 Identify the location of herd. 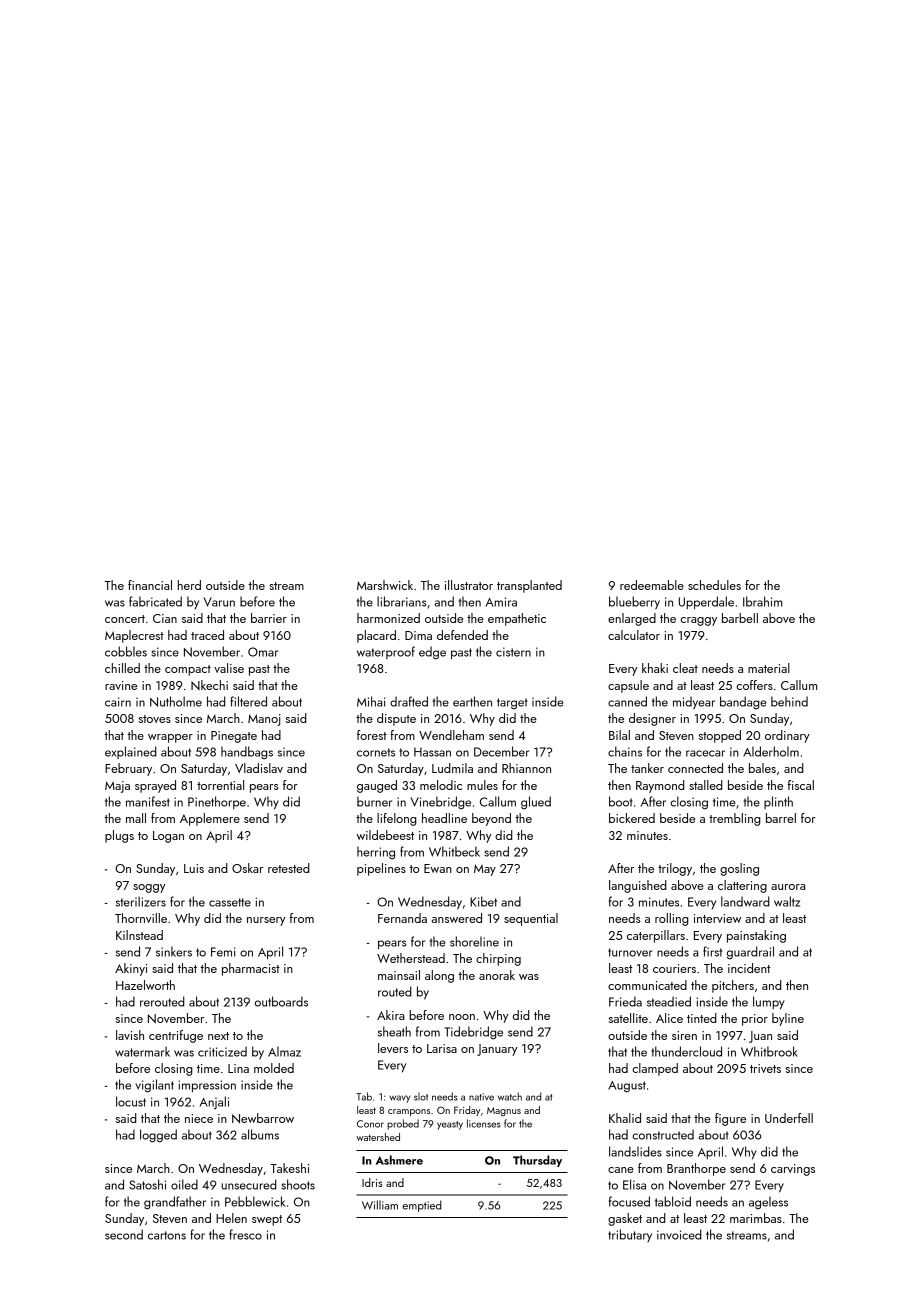
(189, 585).
